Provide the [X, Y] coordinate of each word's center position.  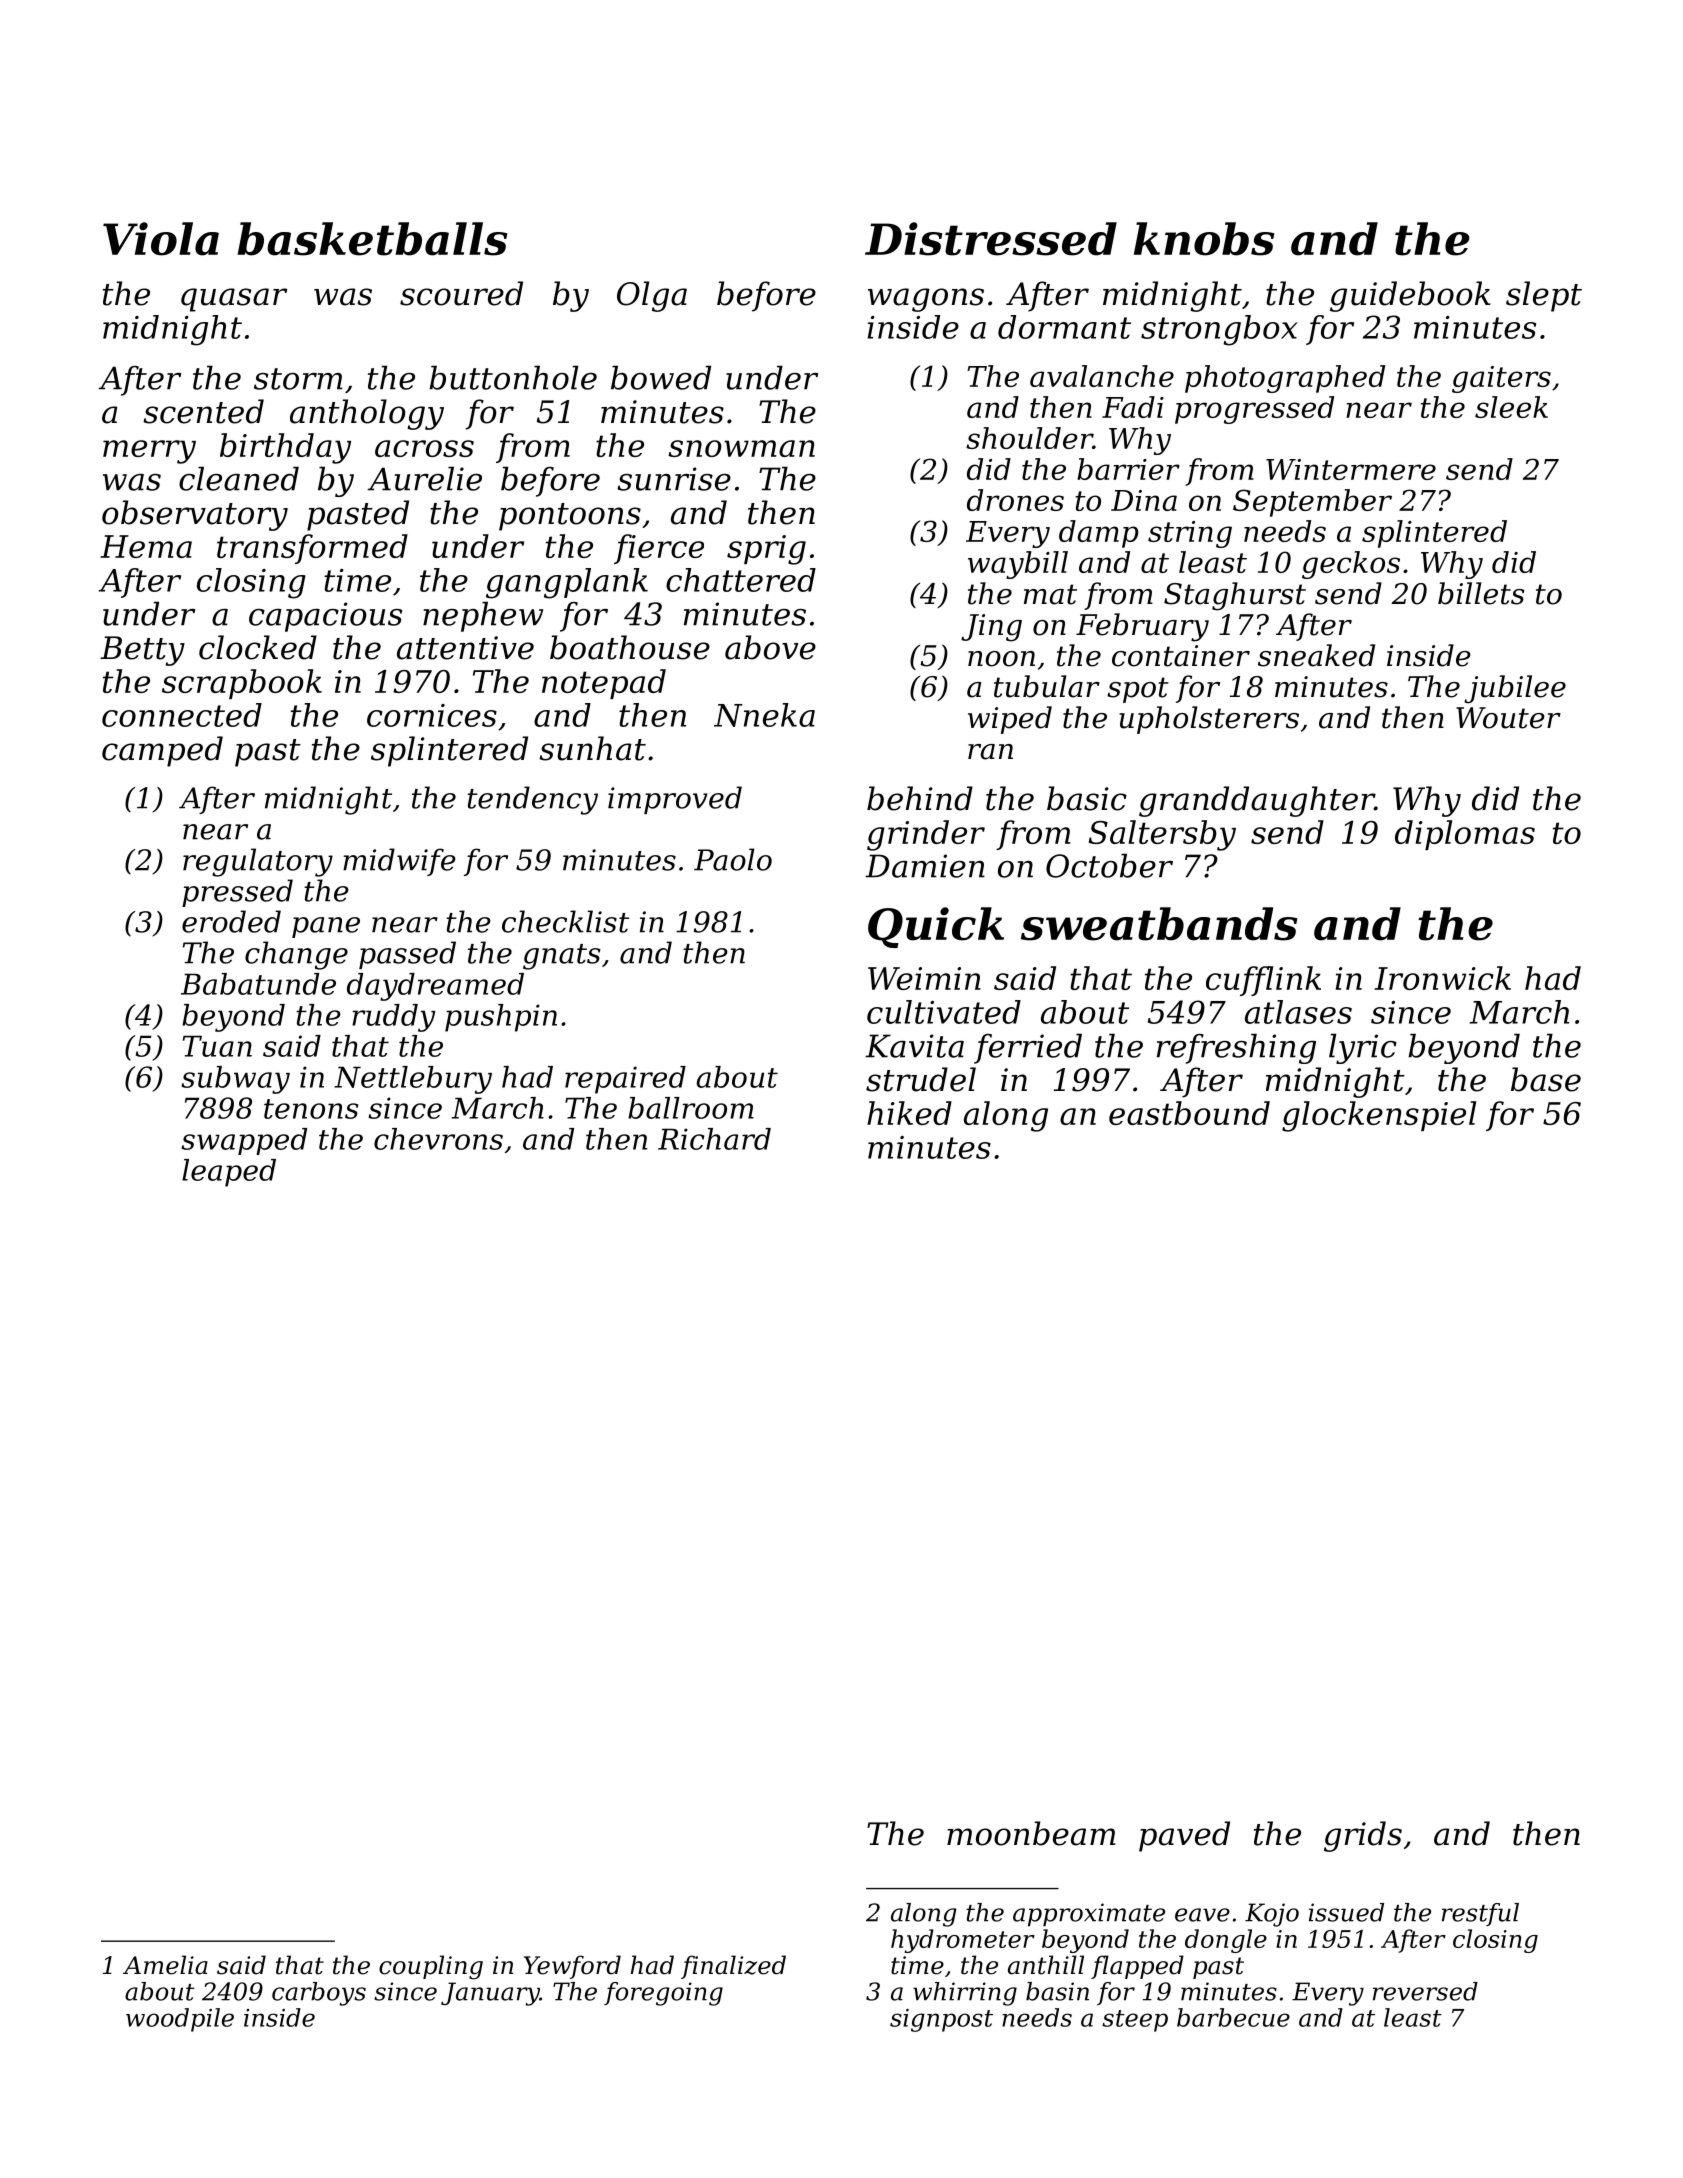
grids [1363, 1836]
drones [1015, 500]
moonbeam [1031, 1833]
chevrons [438, 1139]
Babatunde [258, 984]
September [1312, 503]
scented [203, 411]
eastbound [1189, 1113]
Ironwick [1442, 978]
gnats [562, 957]
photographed [1285, 379]
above [770, 647]
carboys [319, 1994]
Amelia [165, 1965]
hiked [909, 1113]
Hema [146, 546]
